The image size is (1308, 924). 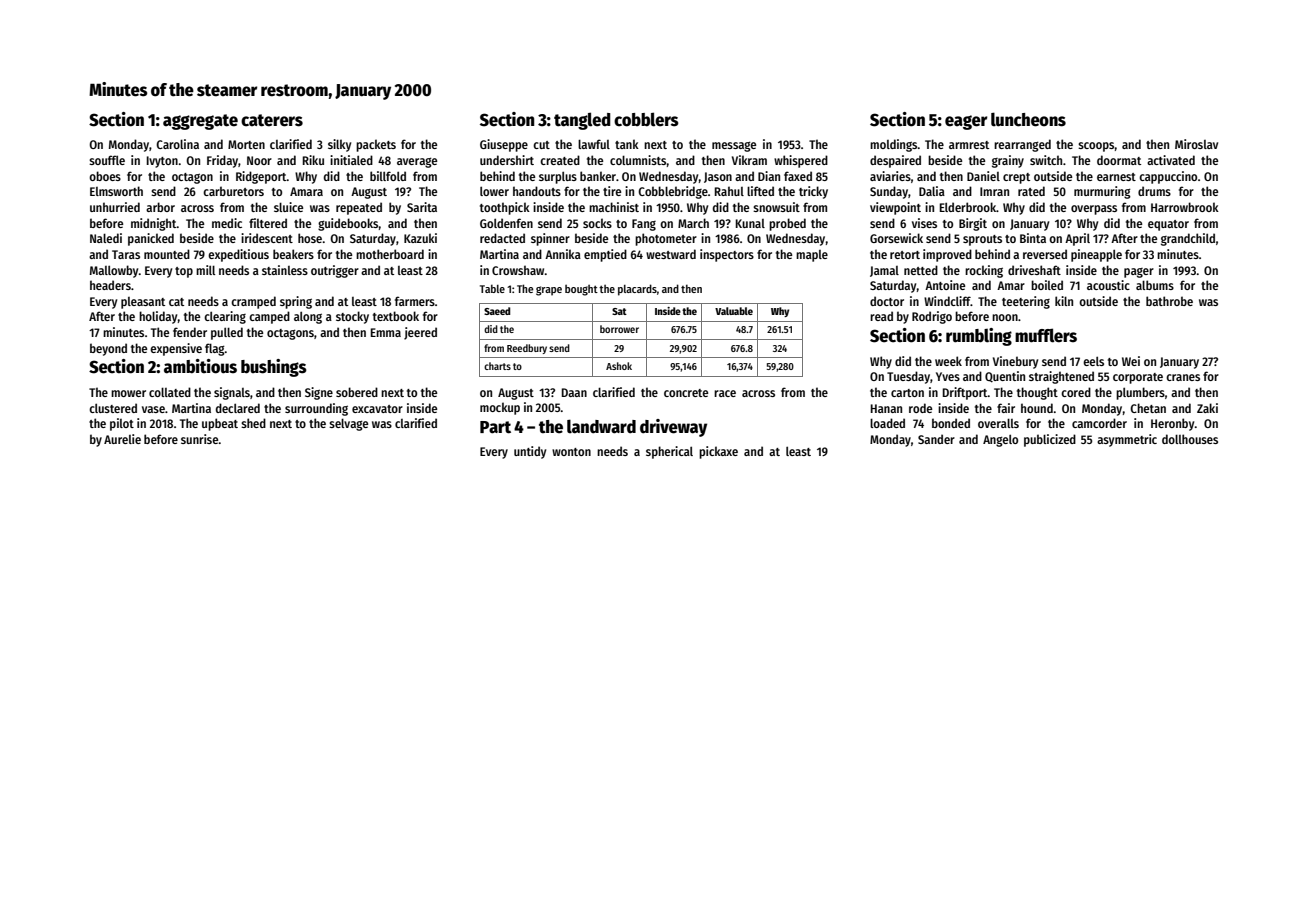 What do you see at coordinates (113, 408) in the page?
I see `clustered` at bounding box center [113, 408].
